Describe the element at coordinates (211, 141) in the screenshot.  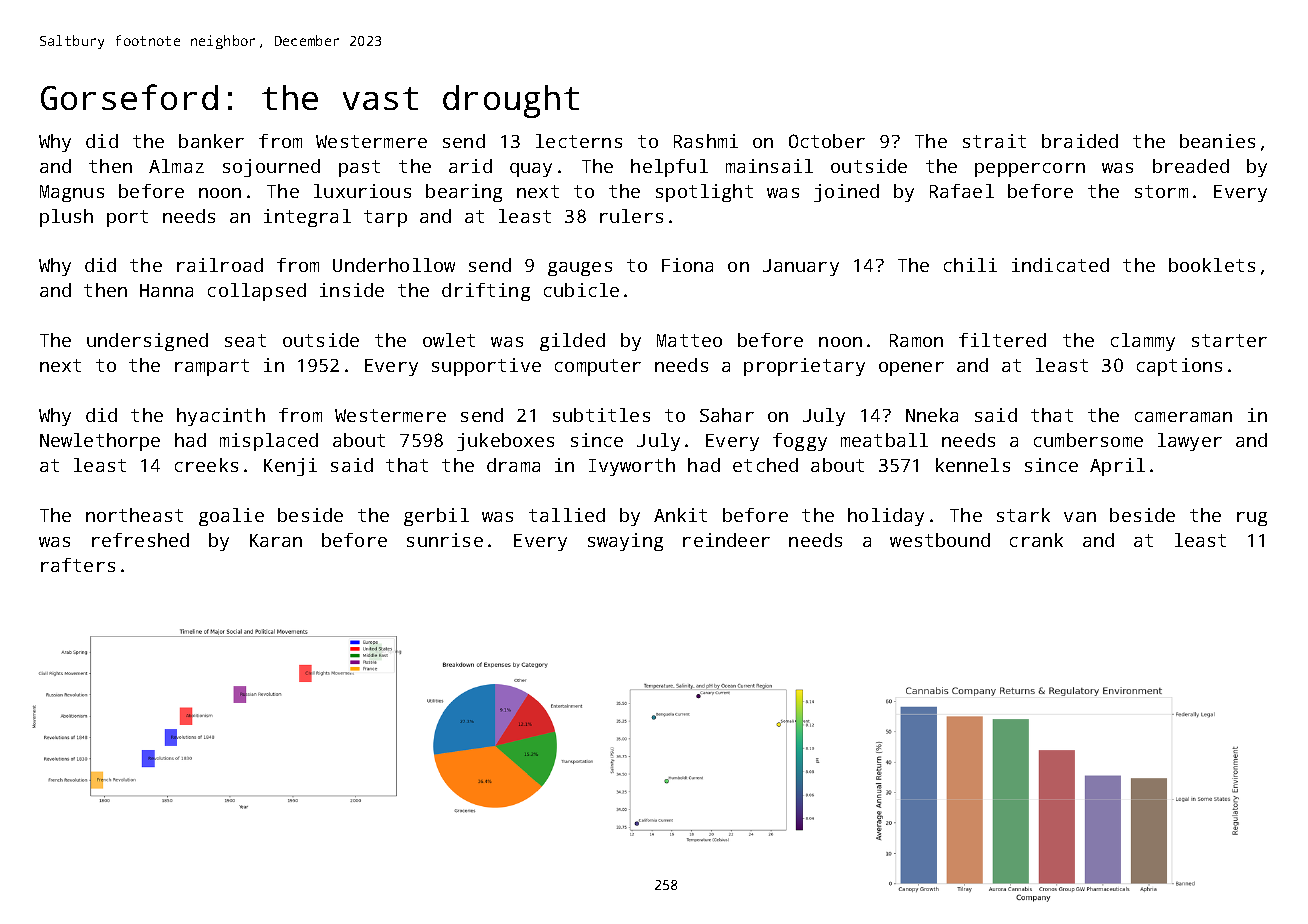
I see `banker` at that location.
